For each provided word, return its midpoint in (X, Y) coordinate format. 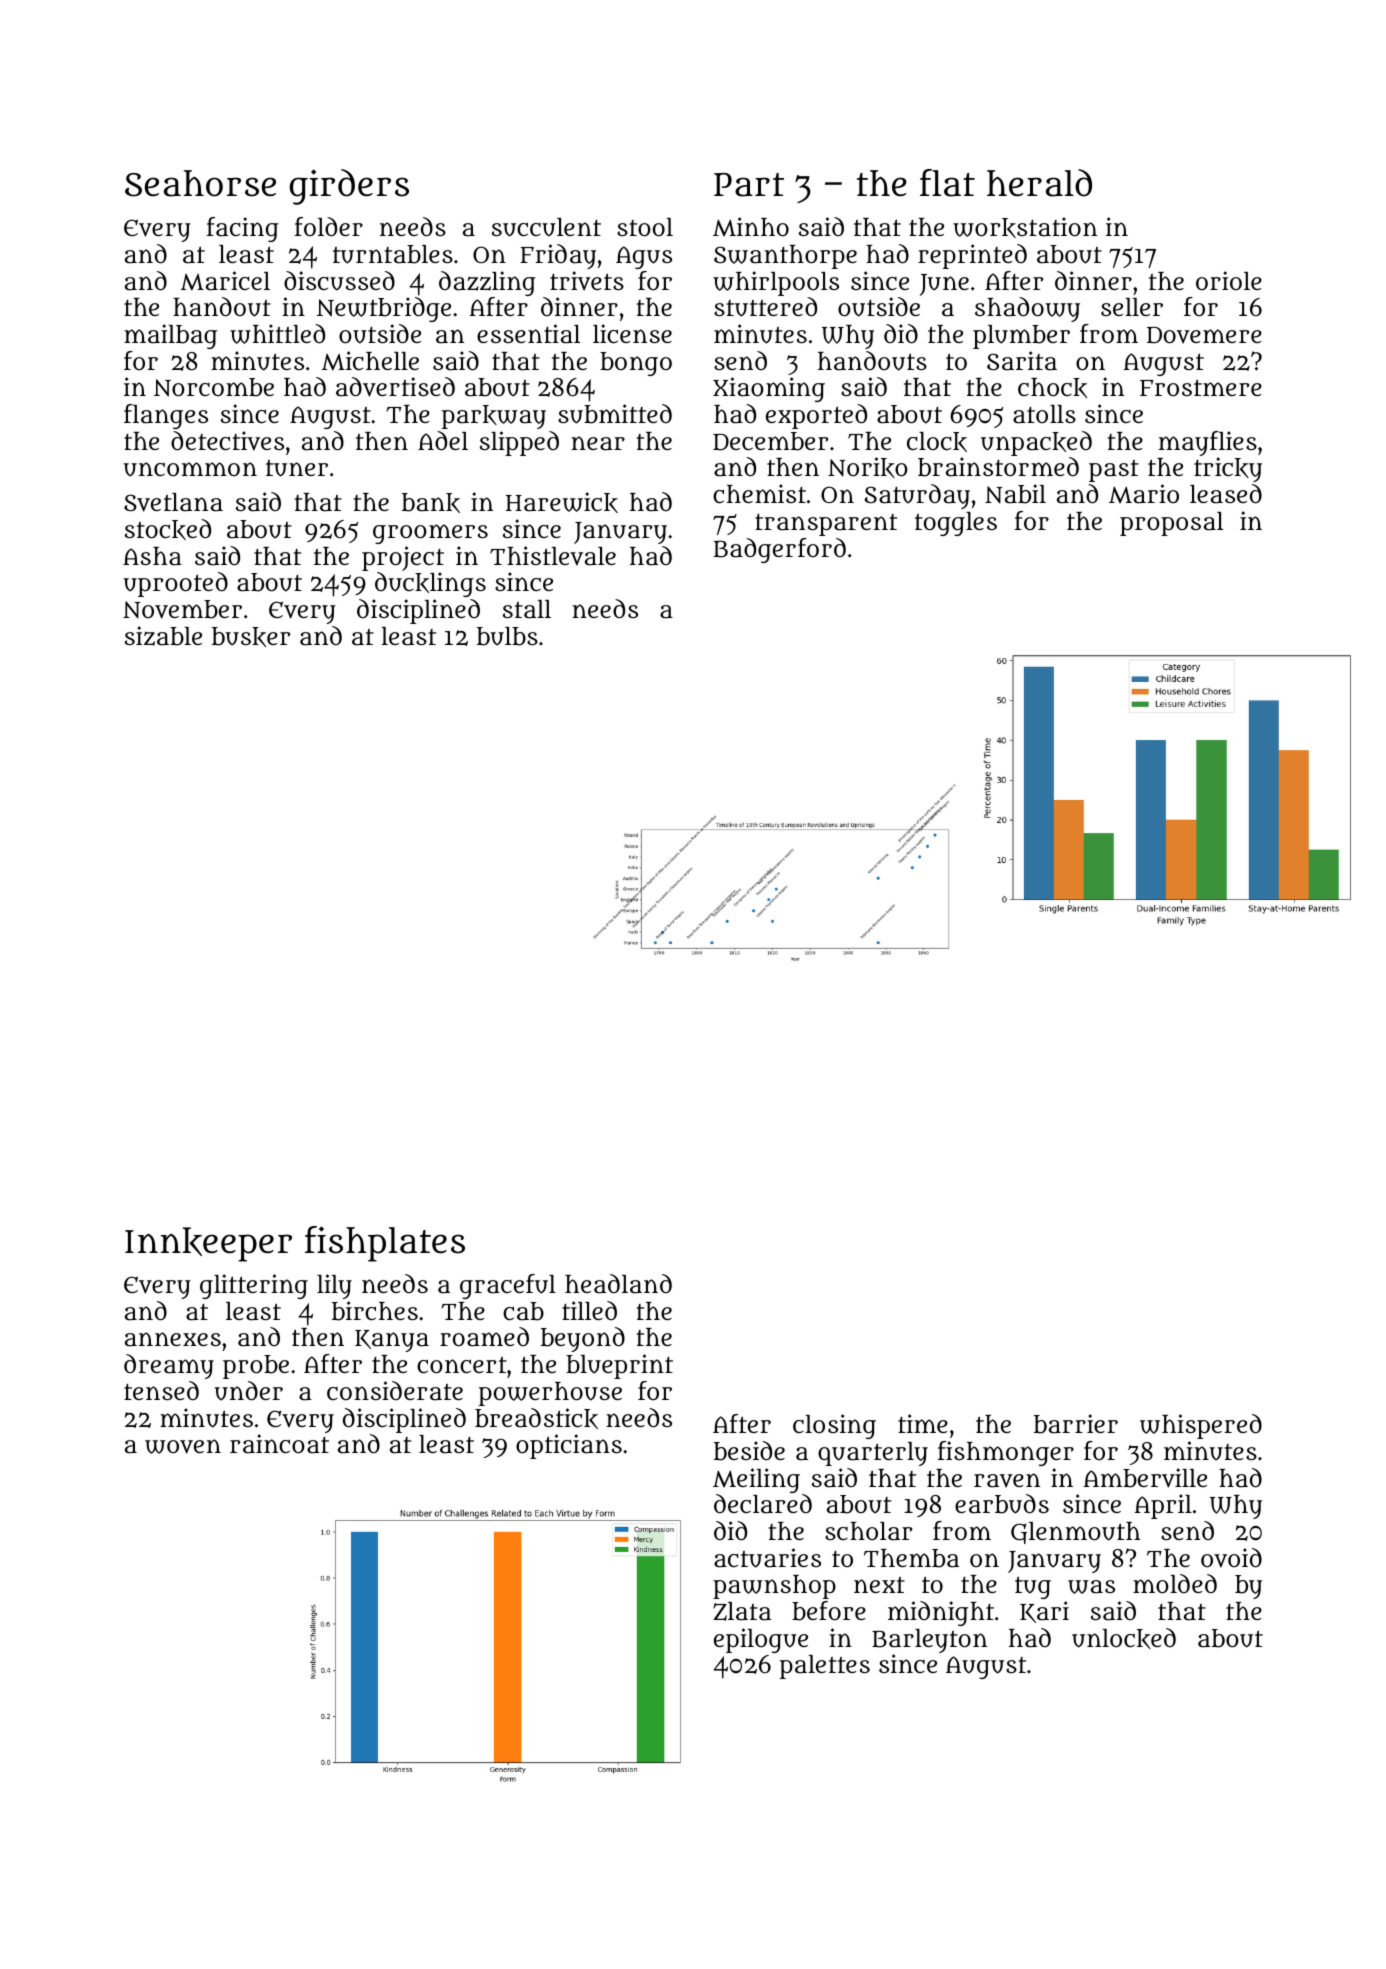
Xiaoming (769, 389)
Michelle (370, 361)
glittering (254, 1286)
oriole (1229, 280)
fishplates (385, 1244)
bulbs (507, 636)
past (1114, 471)
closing (834, 1426)
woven (183, 1446)
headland (618, 1284)
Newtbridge (384, 309)
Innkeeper (208, 1244)
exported (816, 416)
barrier (1076, 1424)
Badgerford (779, 550)
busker (251, 637)
